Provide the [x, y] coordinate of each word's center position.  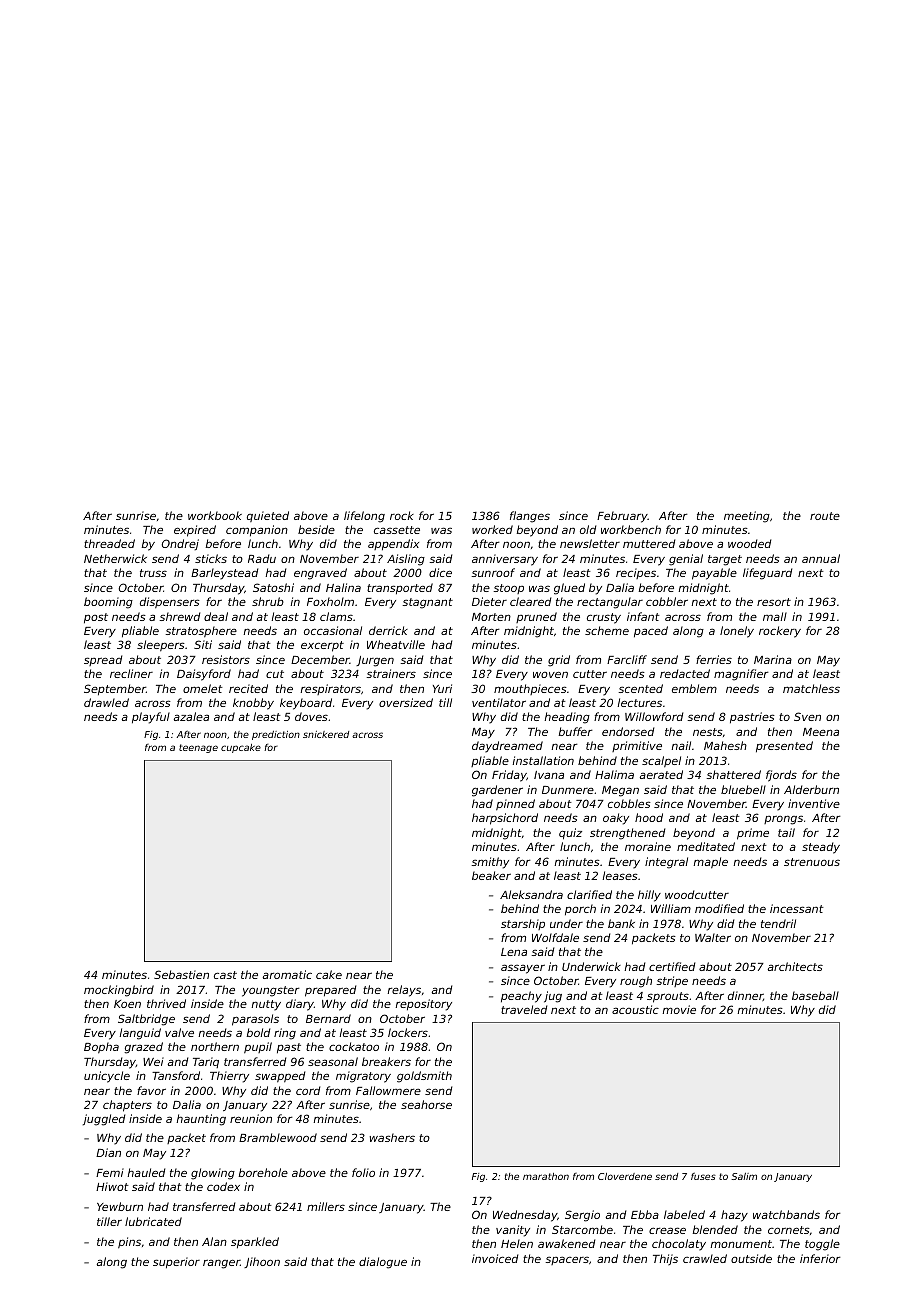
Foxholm [330, 601]
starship [523, 924]
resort [774, 602]
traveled [524, 1009]
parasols [255, 1020]
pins [129, 1243]
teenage [198, 748]
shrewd [179, 616]
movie [679, 1009]
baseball [815, 995]
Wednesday [525, 1216]
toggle [822, 1245]
